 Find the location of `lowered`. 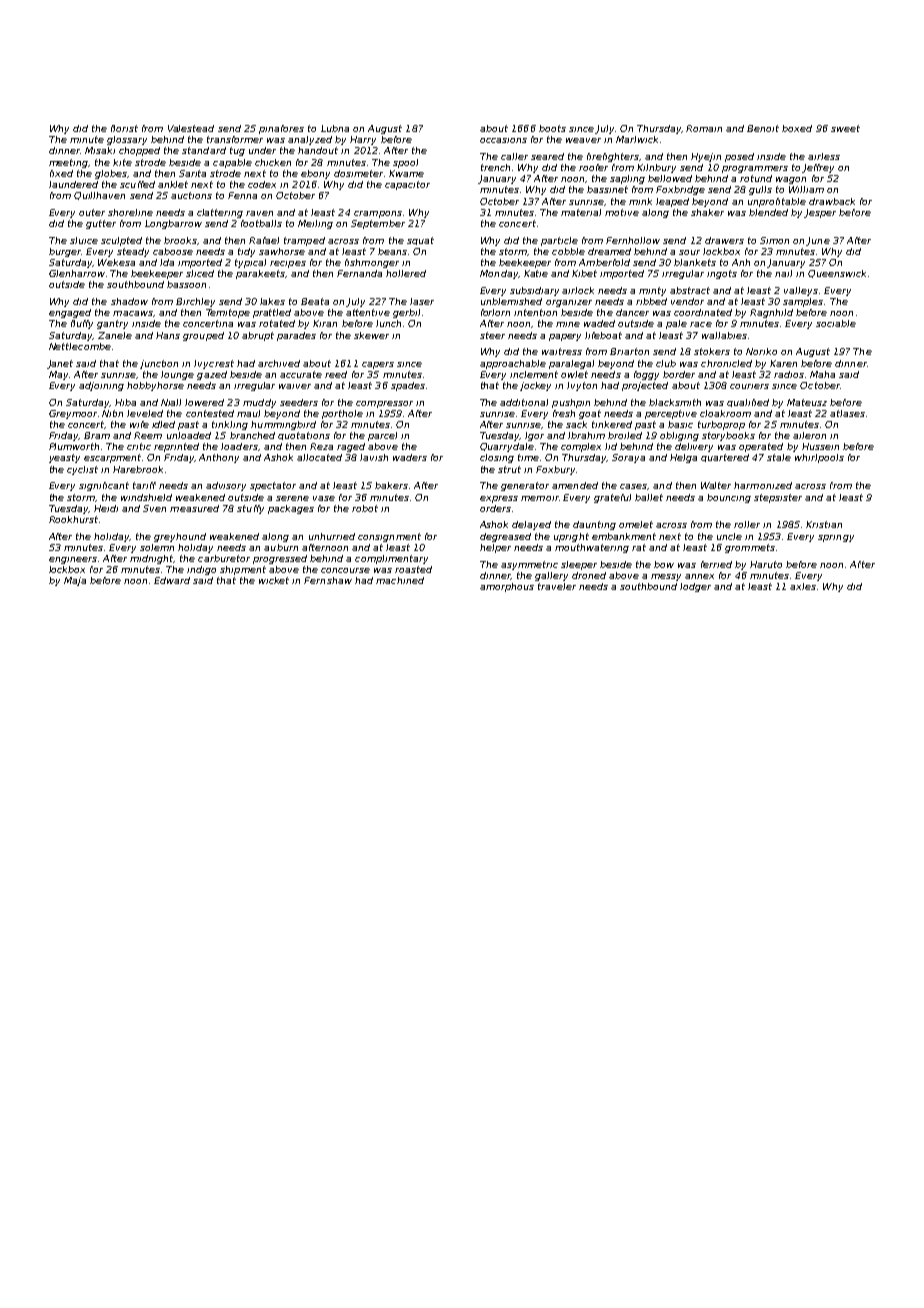

lowered is located at coordinates (204, 402).
